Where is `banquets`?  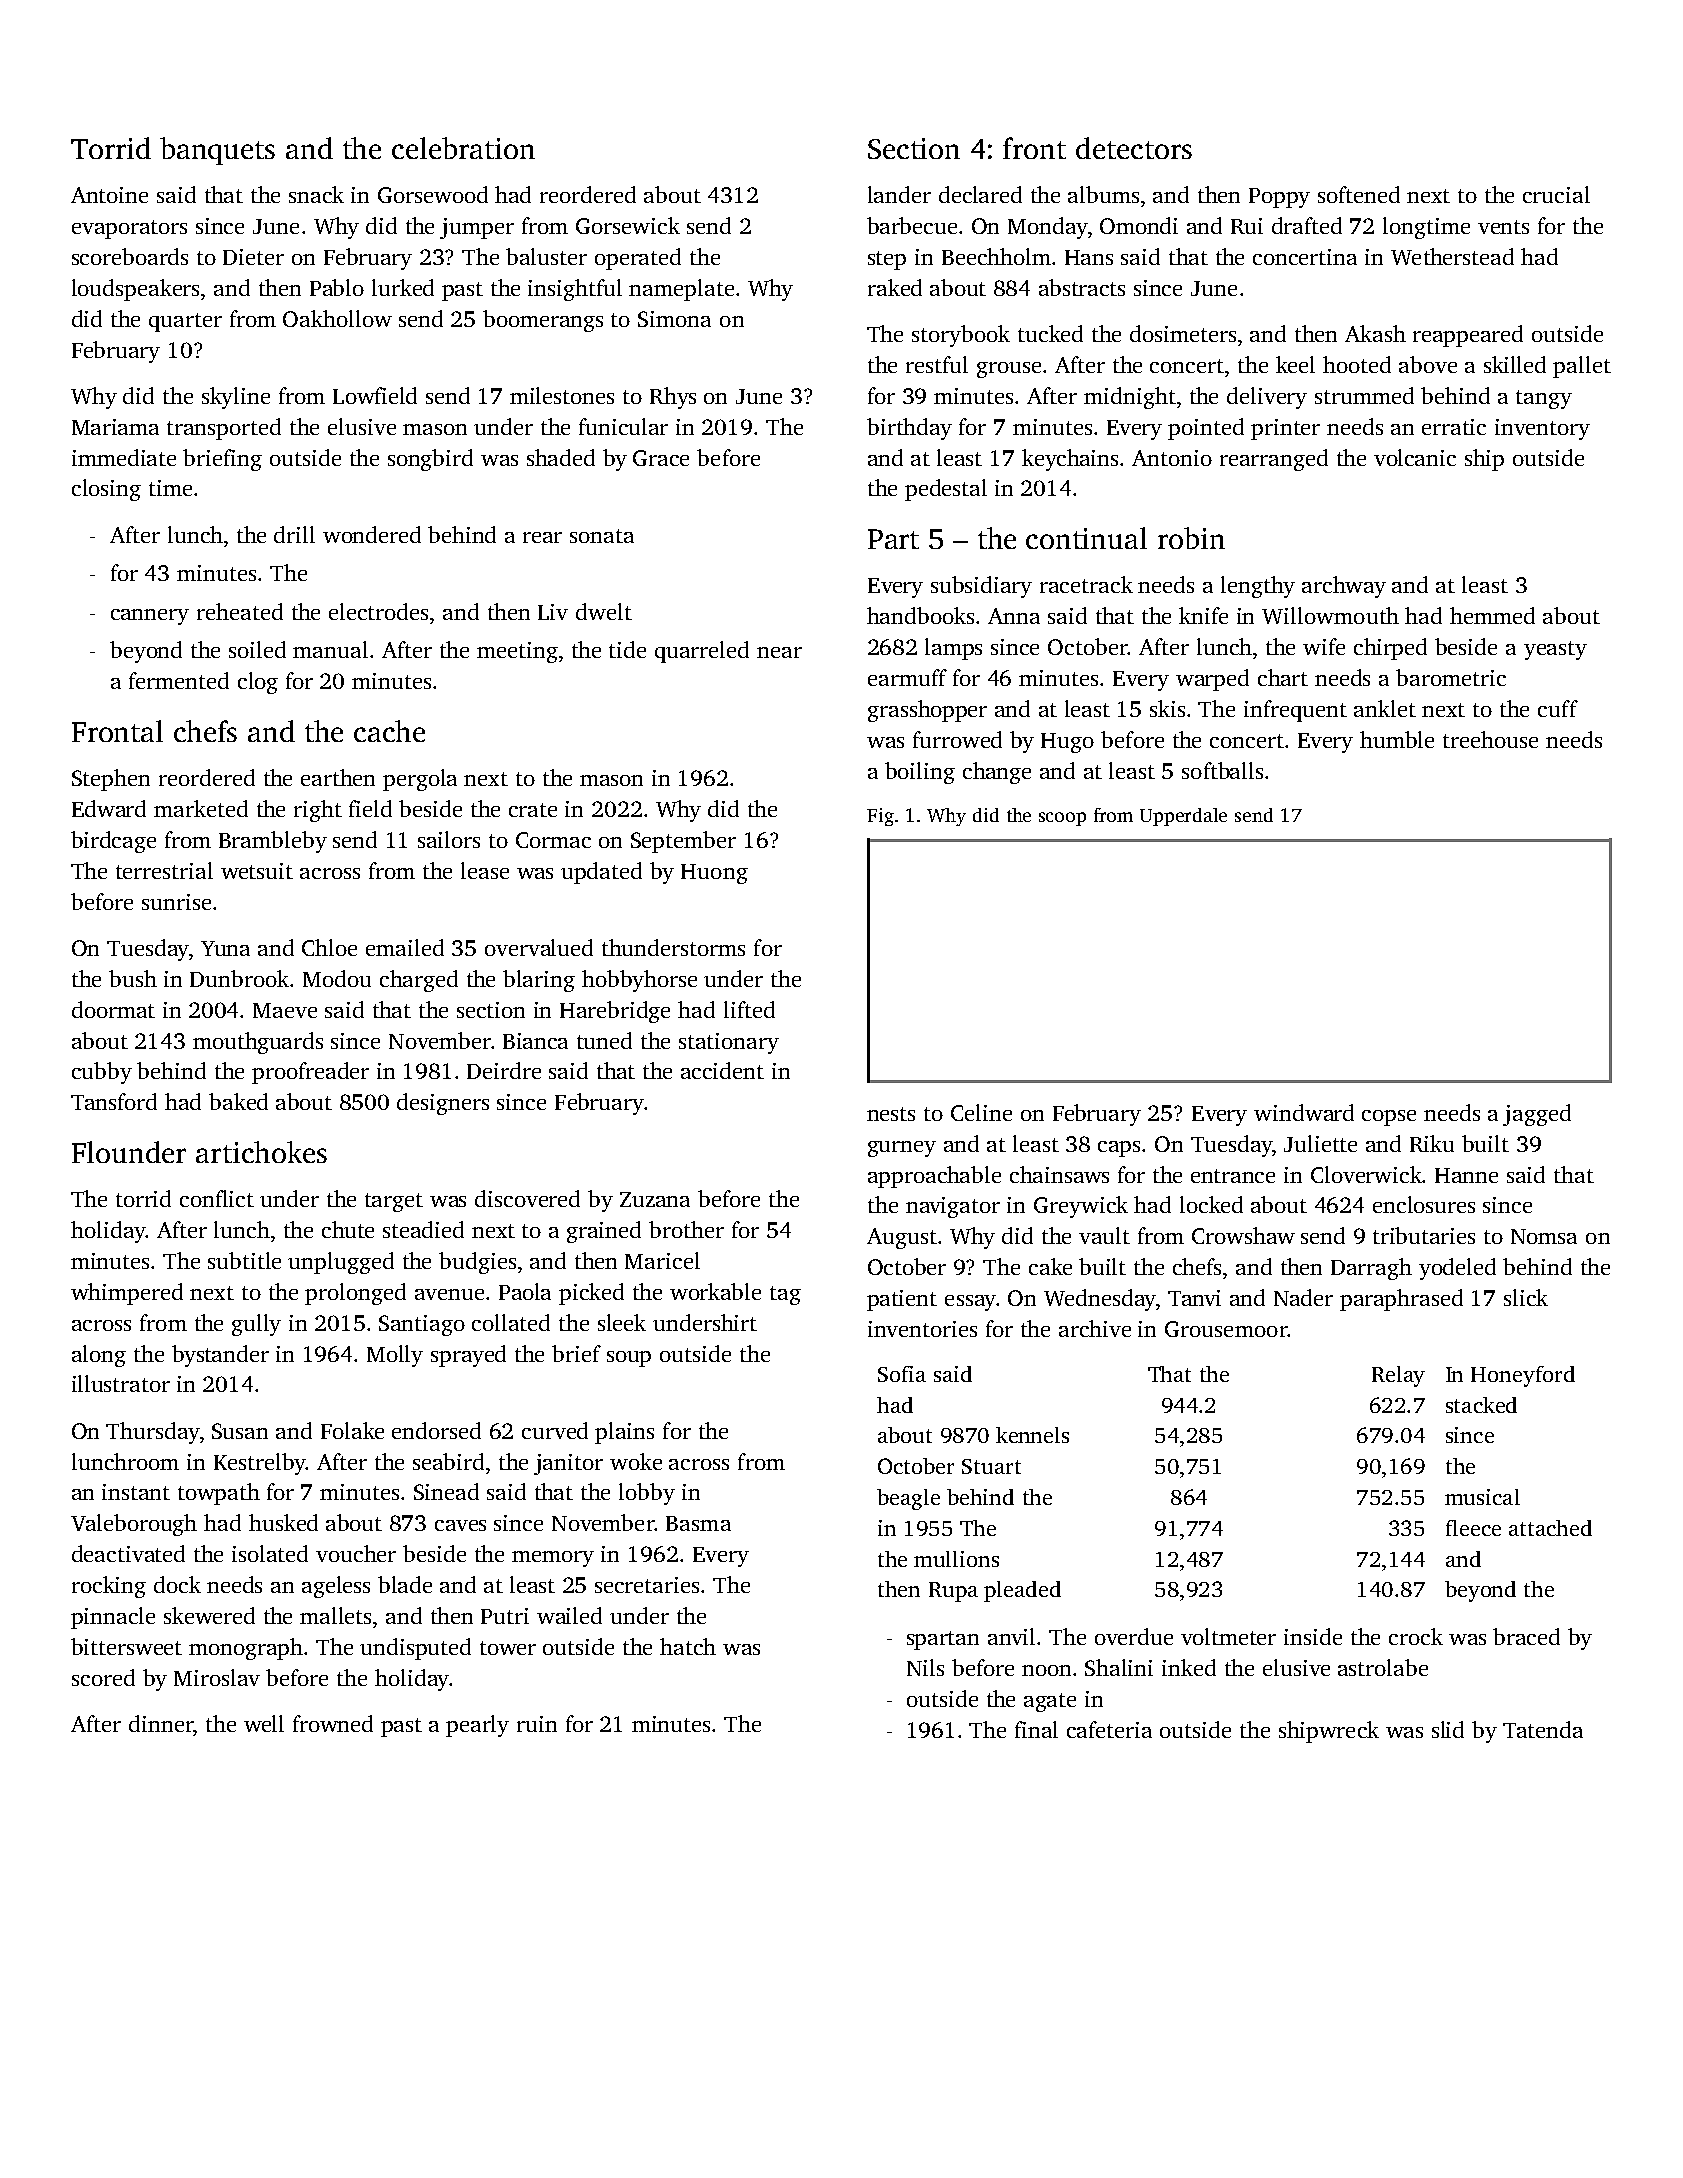 banquets is located at coordinates (217, 151).
